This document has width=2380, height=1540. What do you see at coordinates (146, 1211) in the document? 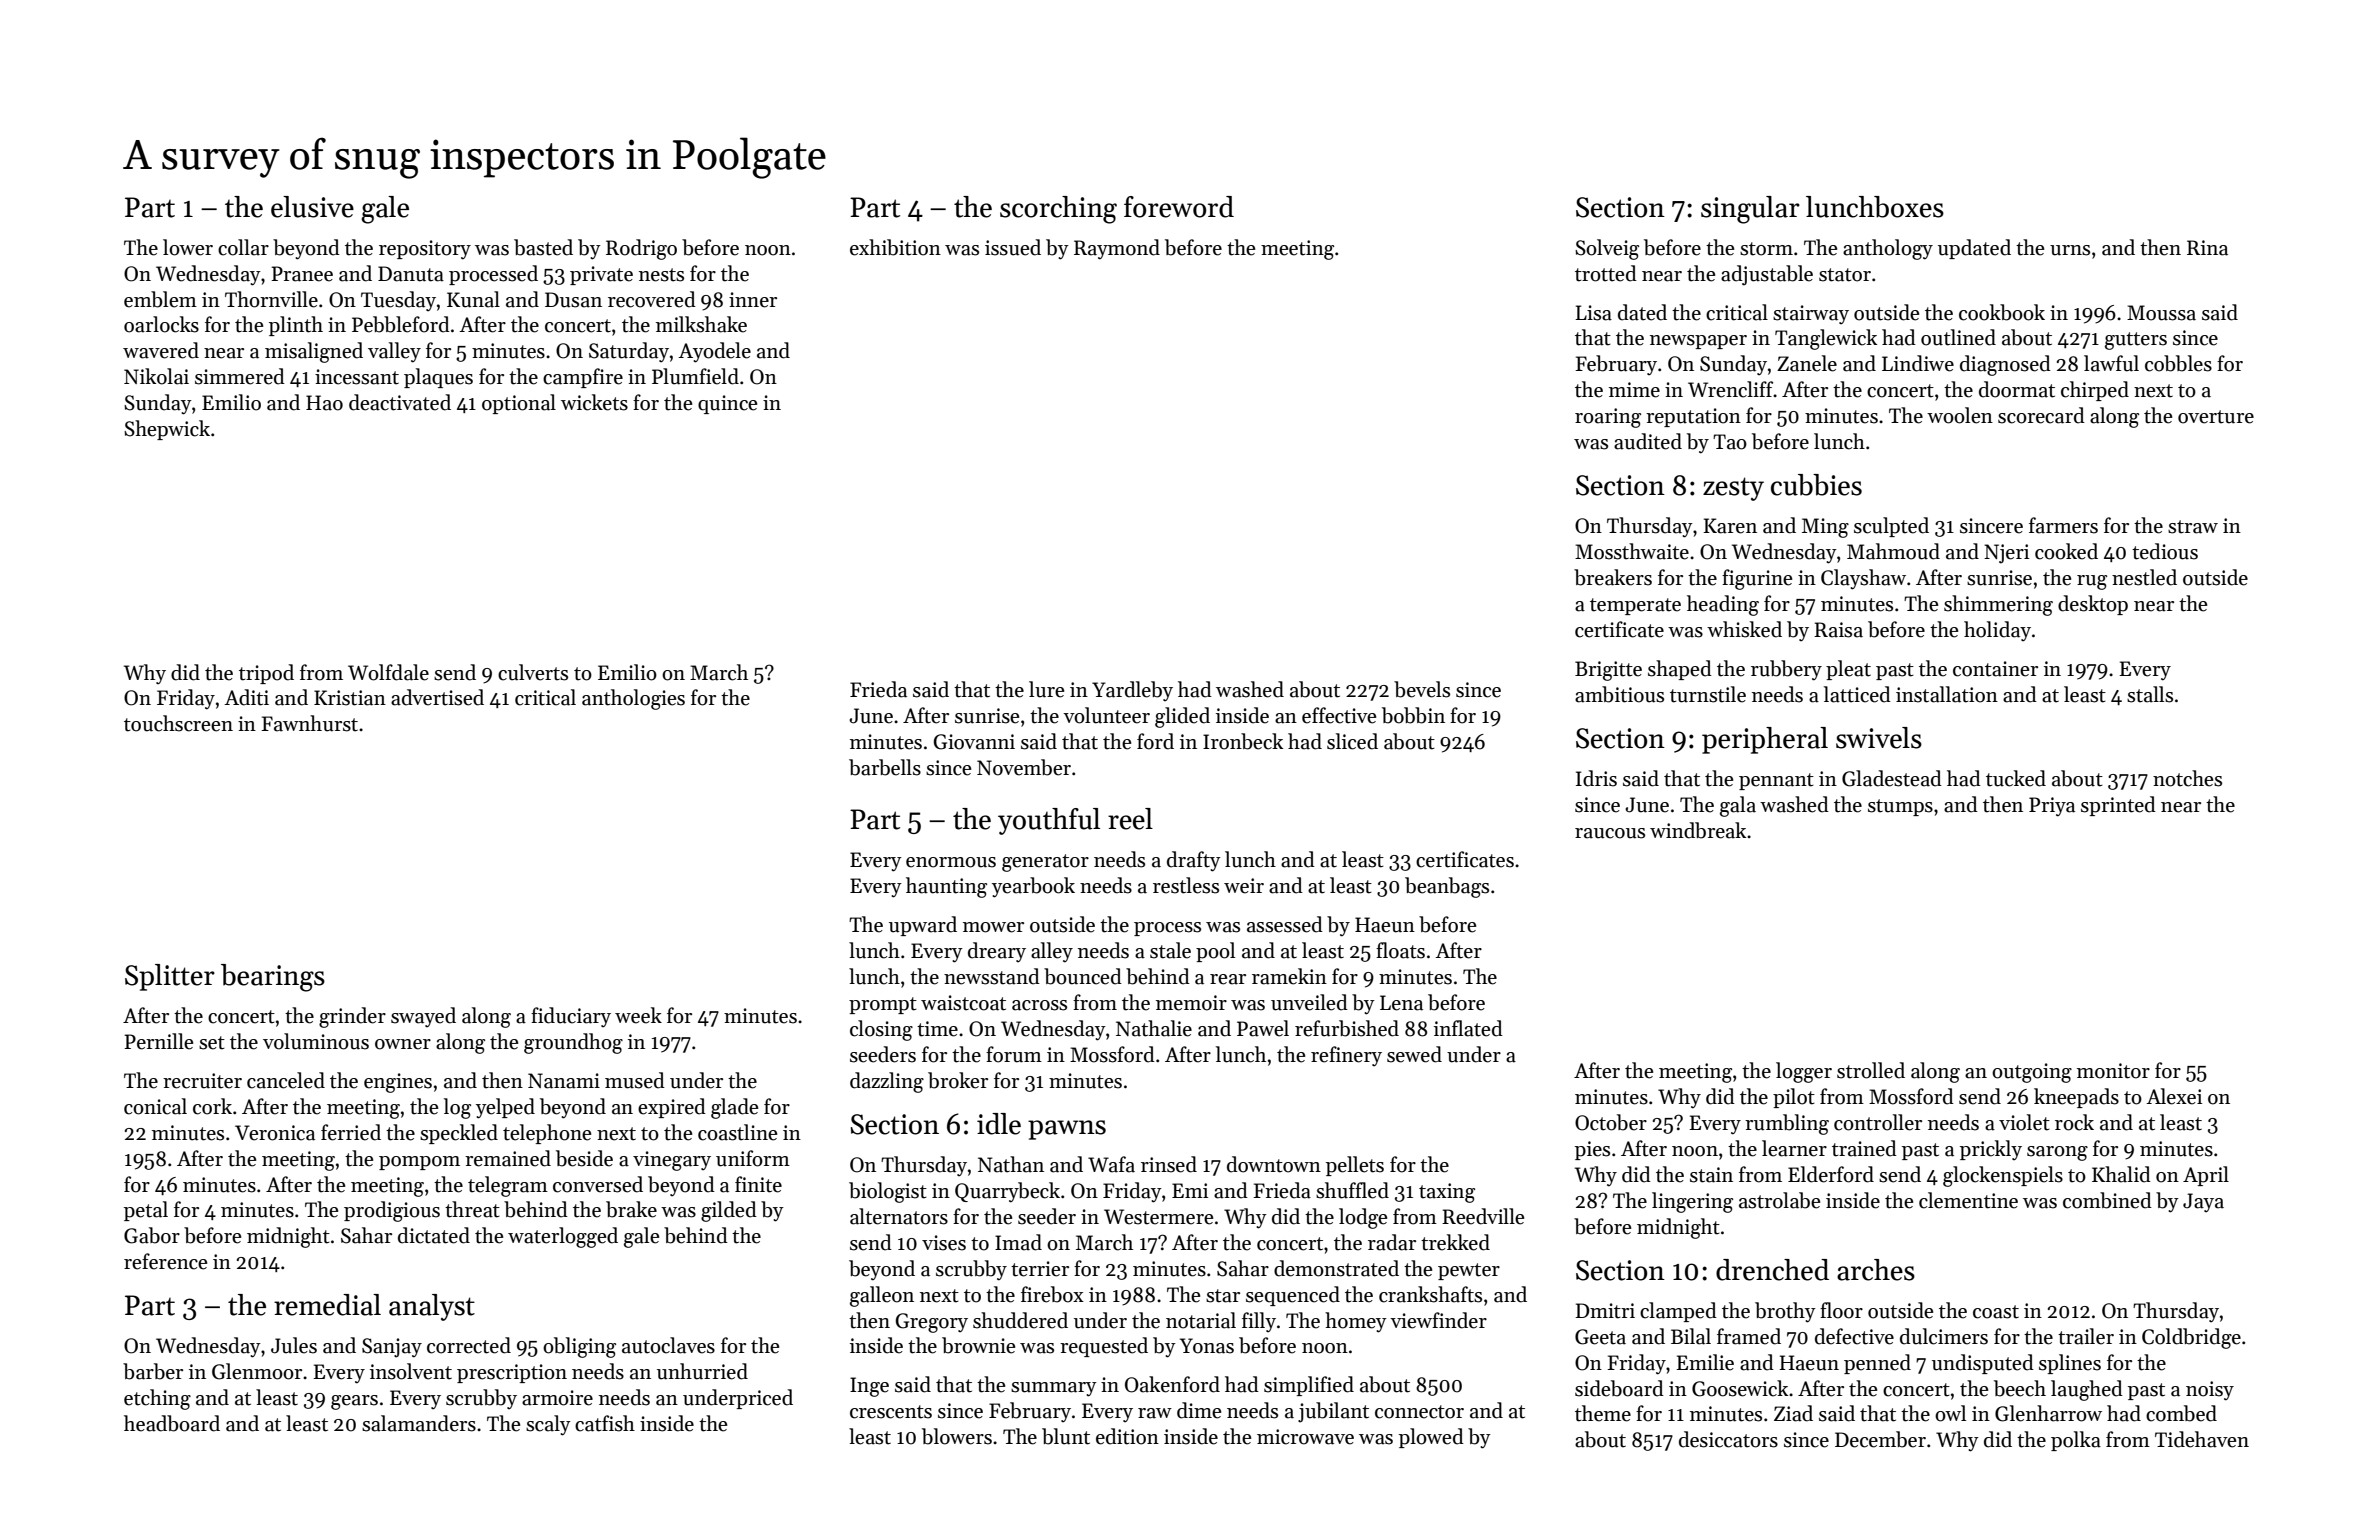
I see `petal` at bounding box center [146, 1211].
